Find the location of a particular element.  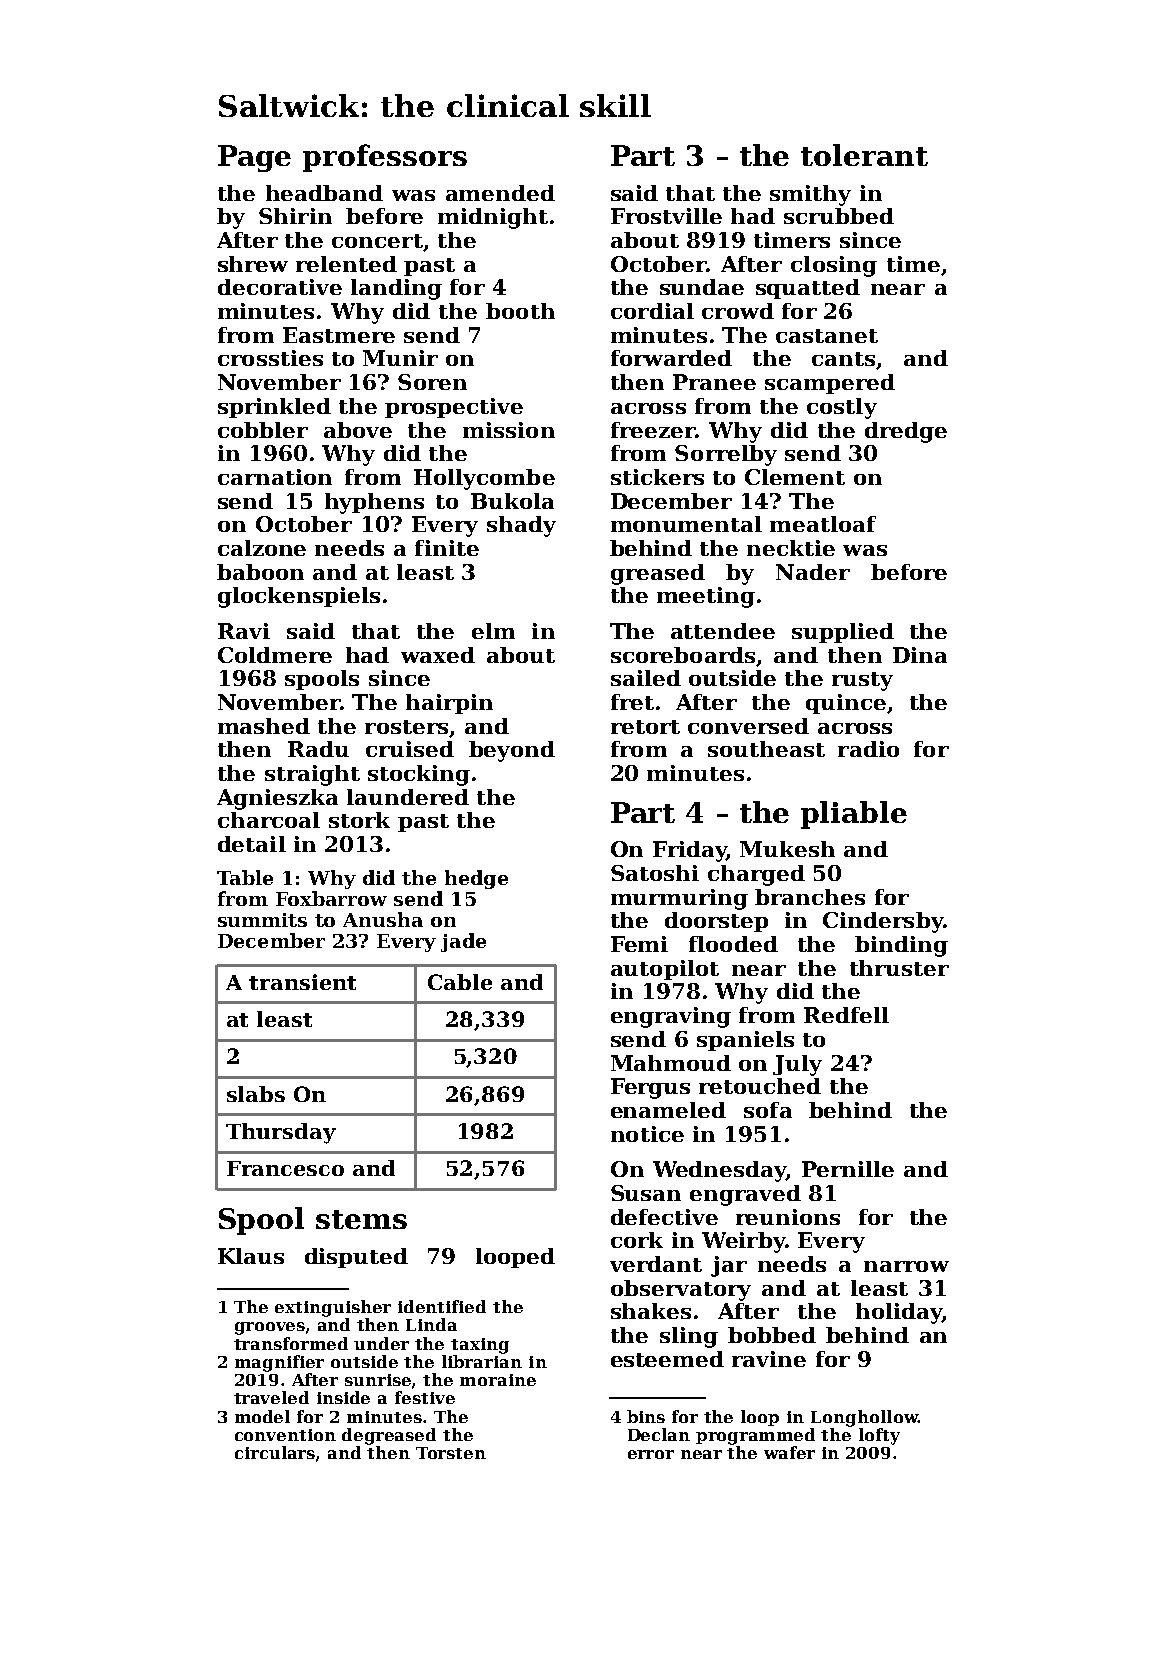

Radu is located at coordinates (318, 749).
